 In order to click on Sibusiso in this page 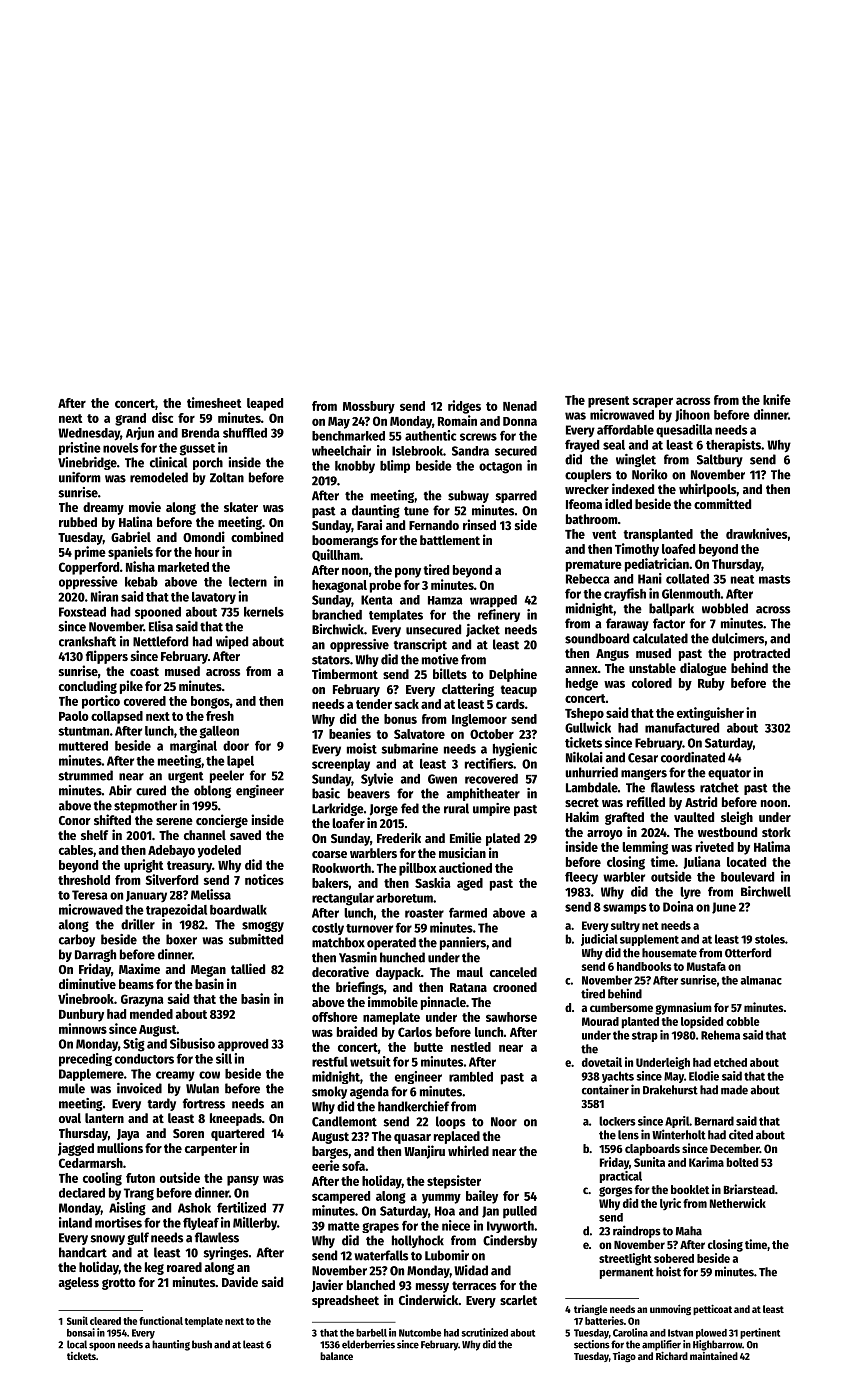, I will do `click(192, 1043)`.
